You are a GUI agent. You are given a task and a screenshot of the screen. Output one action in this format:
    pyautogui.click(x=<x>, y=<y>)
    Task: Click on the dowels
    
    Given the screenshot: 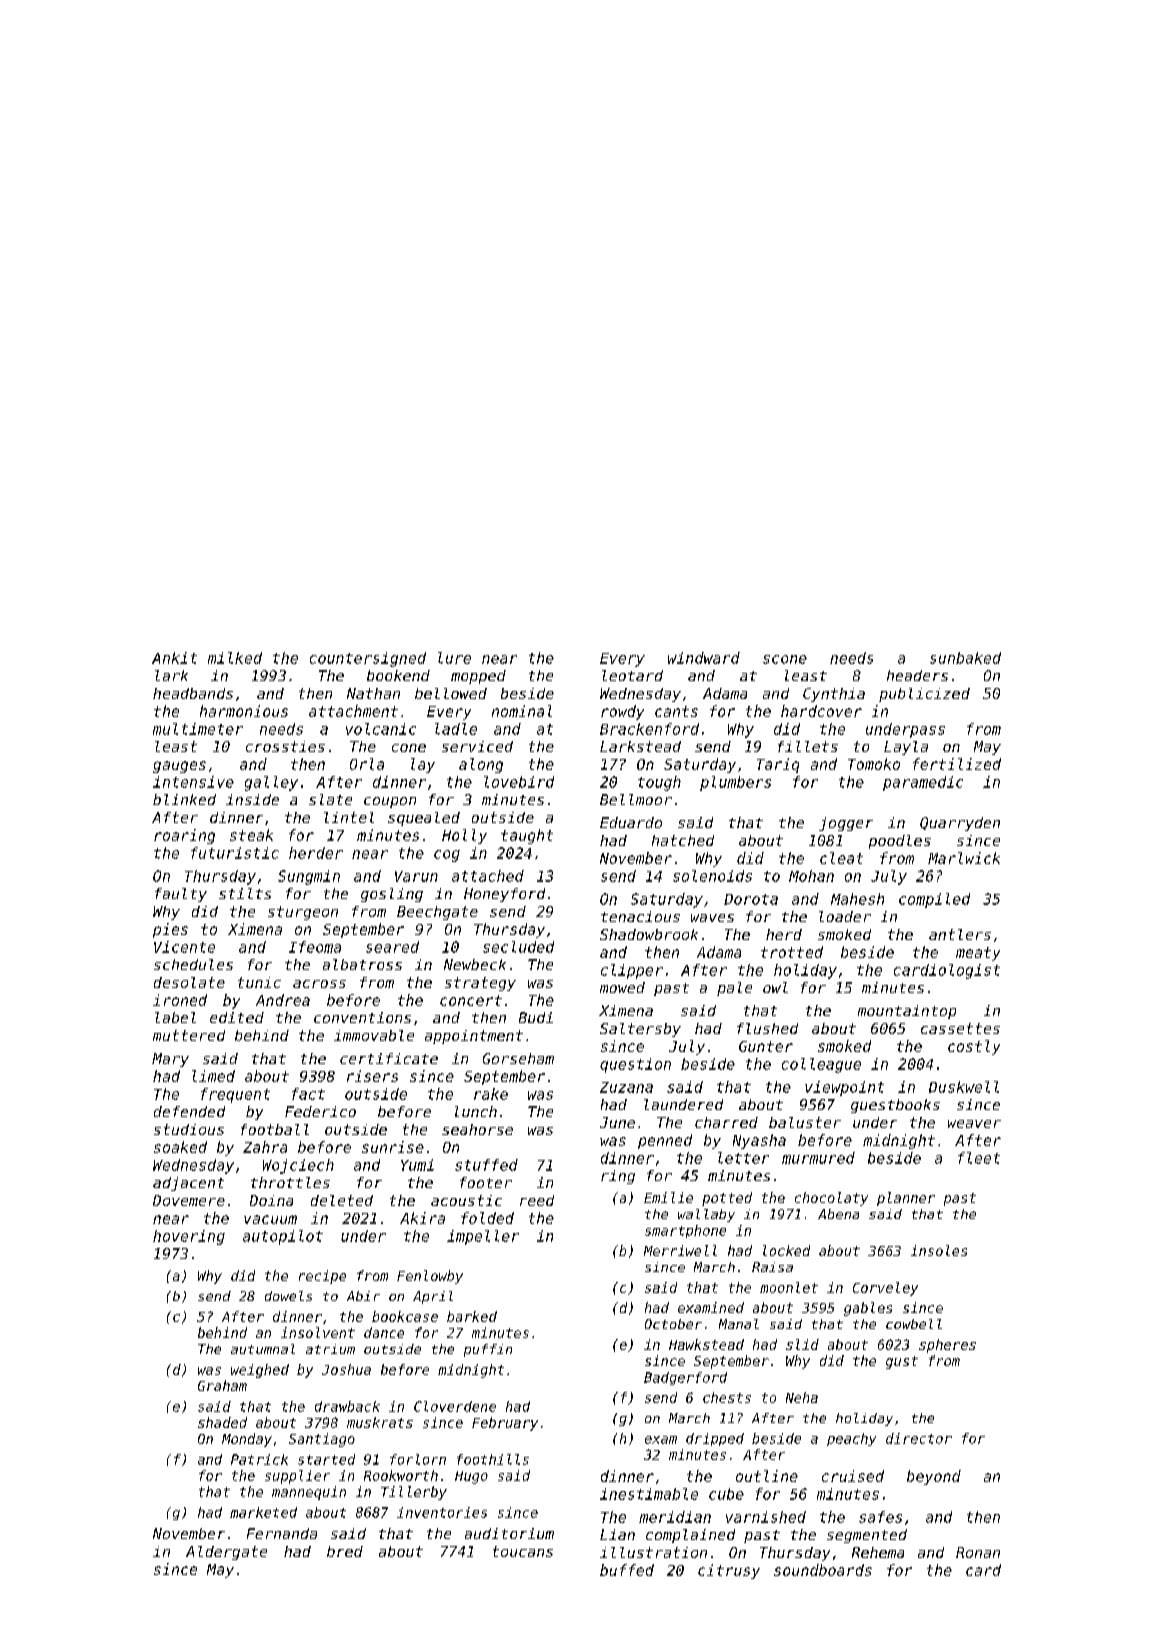 What is the action you would take?
    pyautogui.click(x=288, y=1296)
